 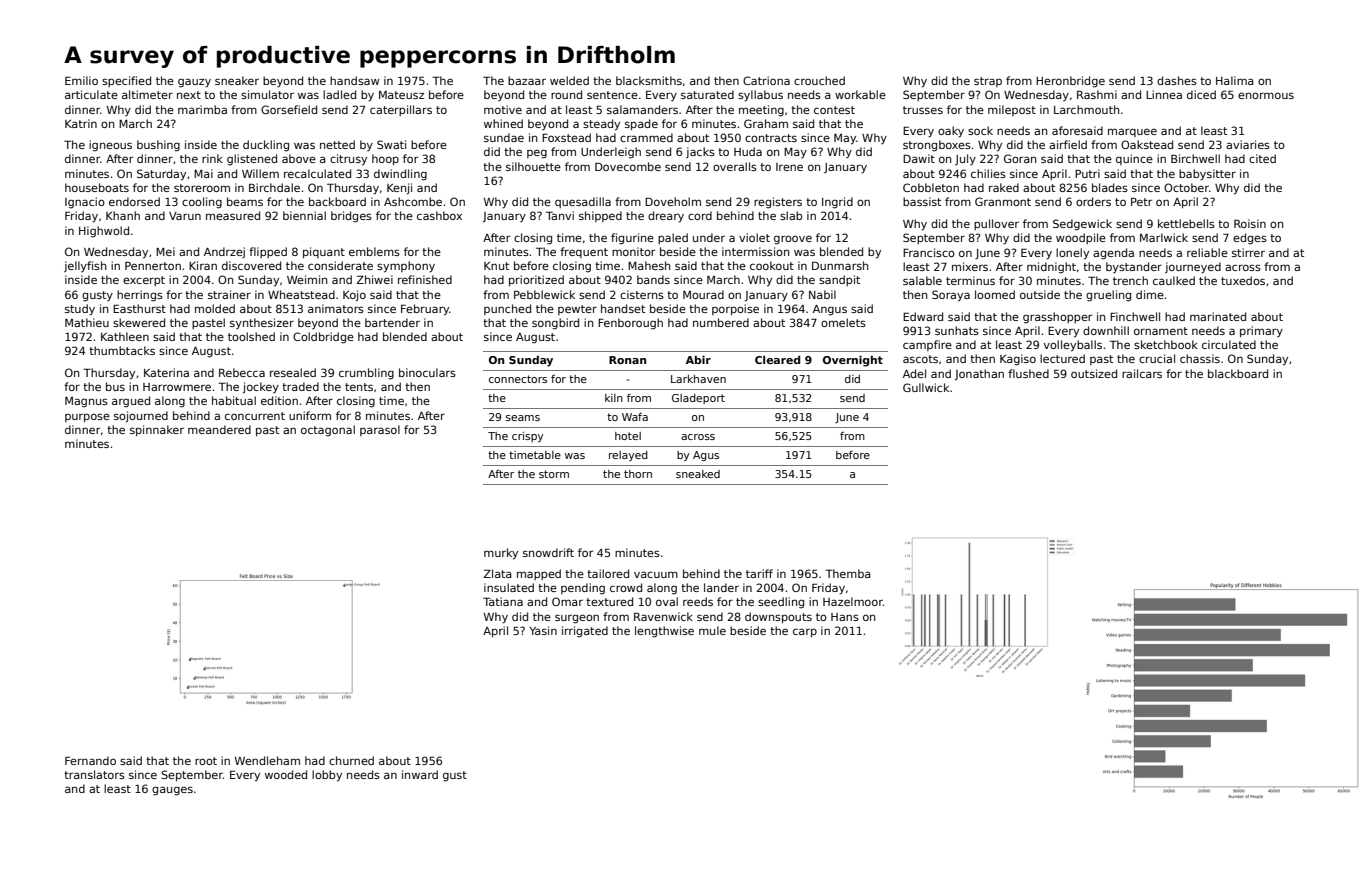 What do you see at coordinates (1012, 110) in the document?
I see `milepost` at bounding box center [1012, 110].
